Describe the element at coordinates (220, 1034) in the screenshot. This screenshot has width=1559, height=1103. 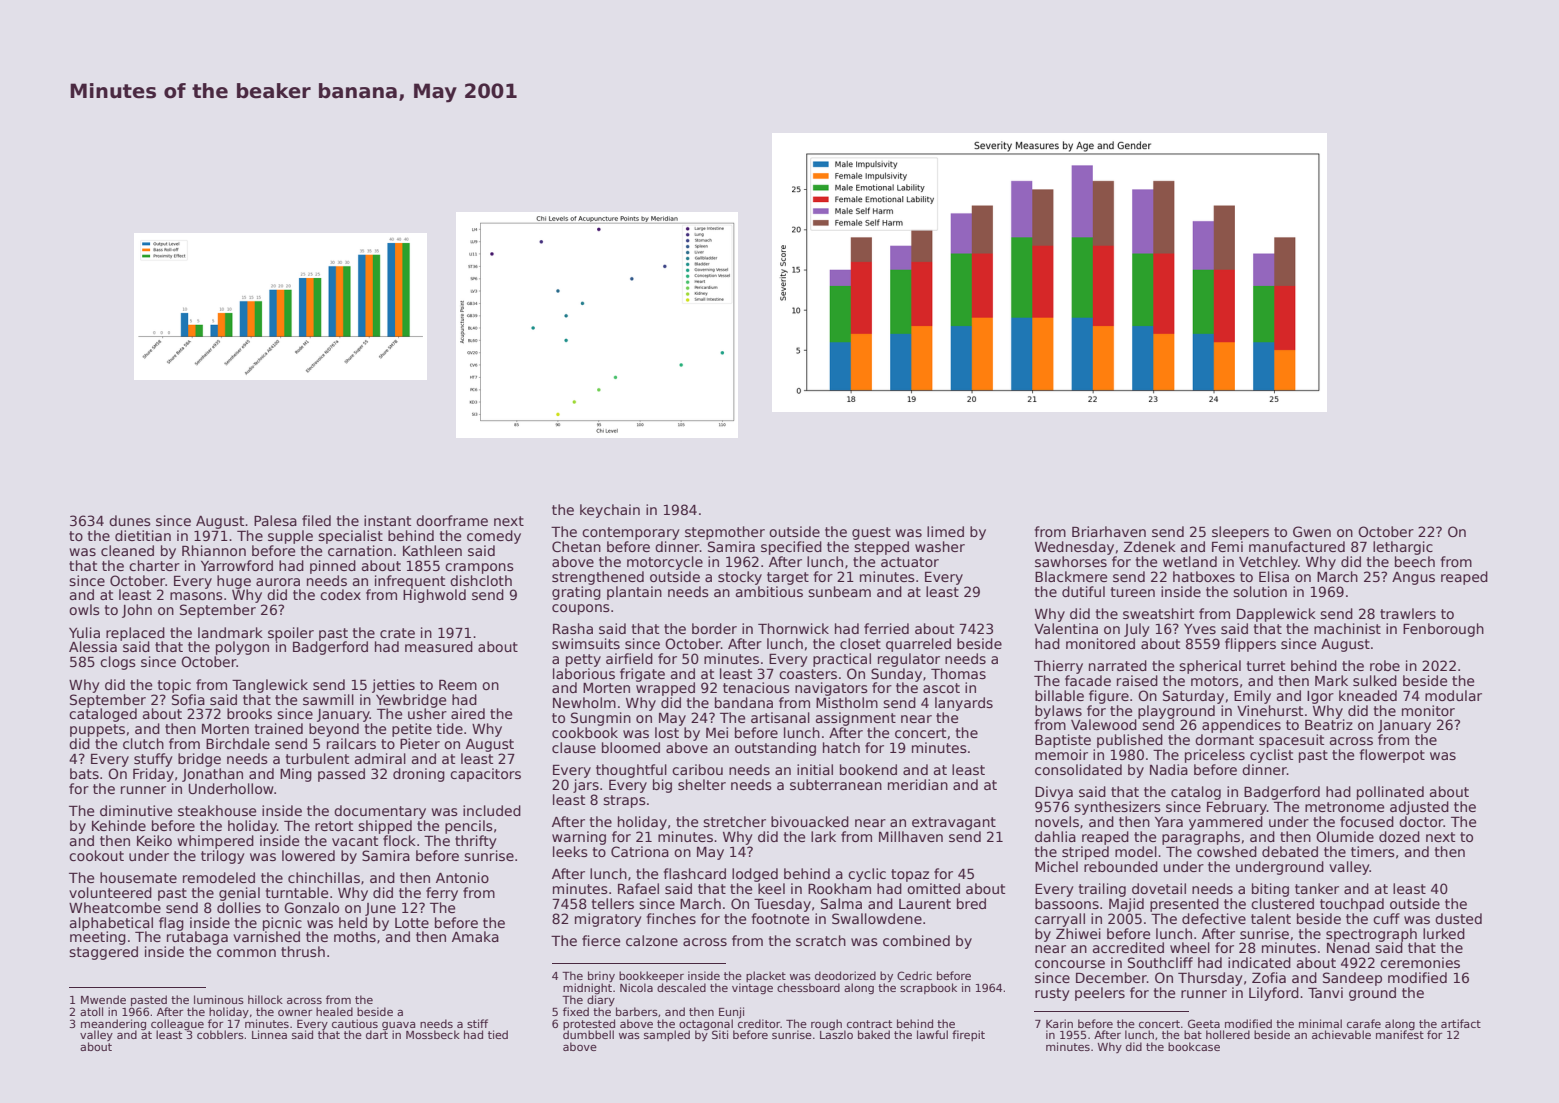
I see `cobblers` at that location.
